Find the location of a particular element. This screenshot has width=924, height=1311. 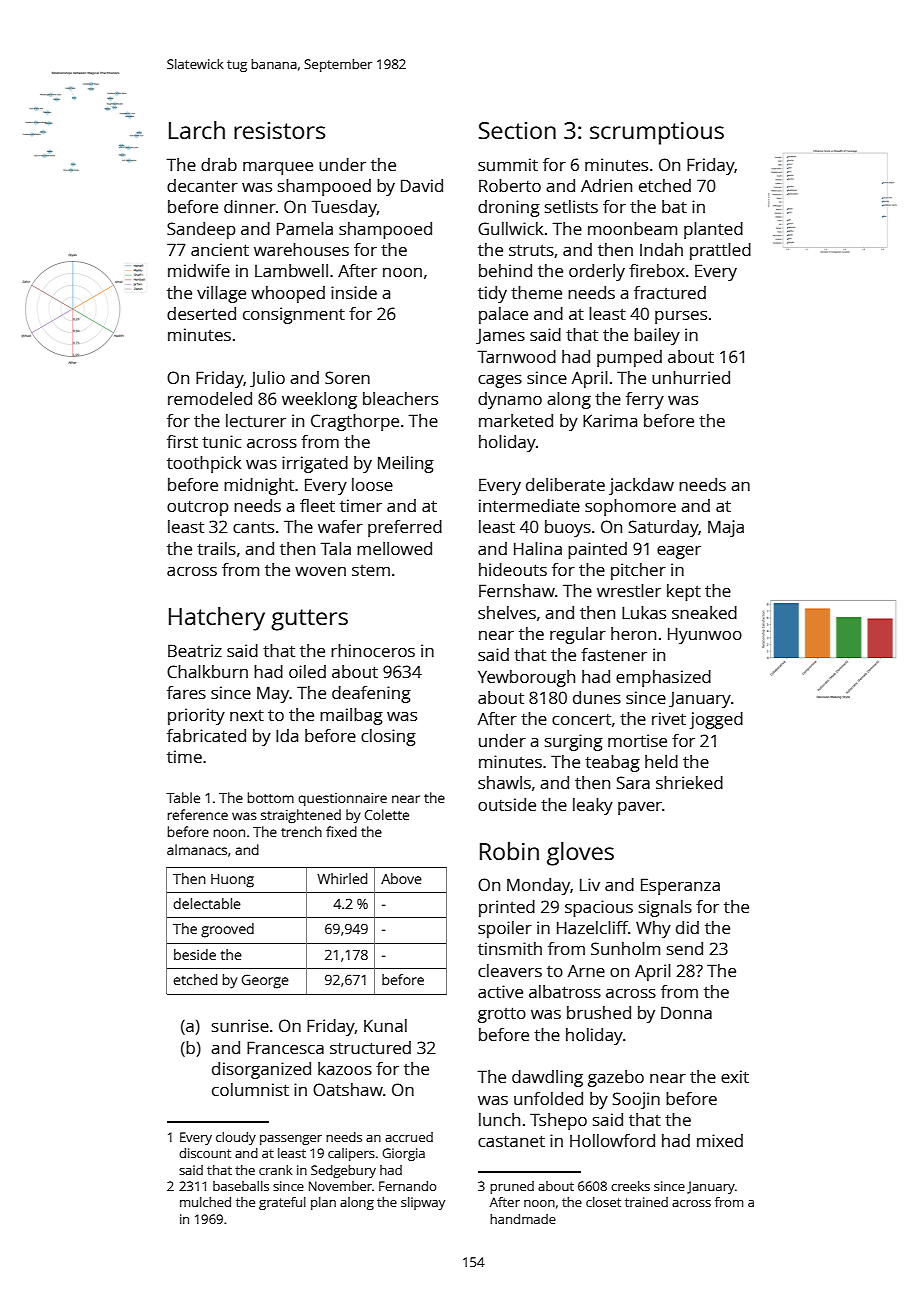

Esperanza is located at coordinates (680, 886).
